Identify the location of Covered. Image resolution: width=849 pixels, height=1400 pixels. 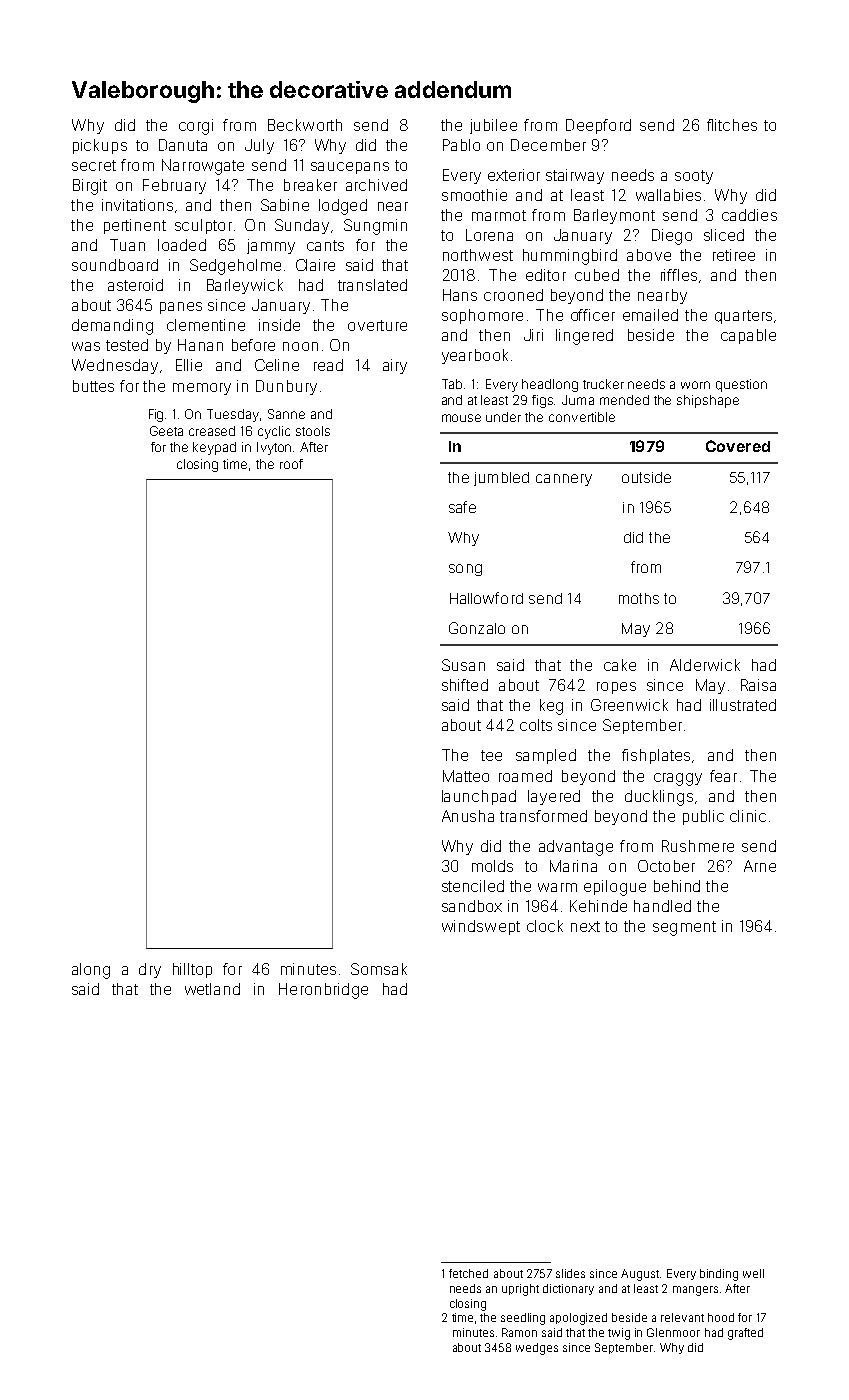
(738, 446).
